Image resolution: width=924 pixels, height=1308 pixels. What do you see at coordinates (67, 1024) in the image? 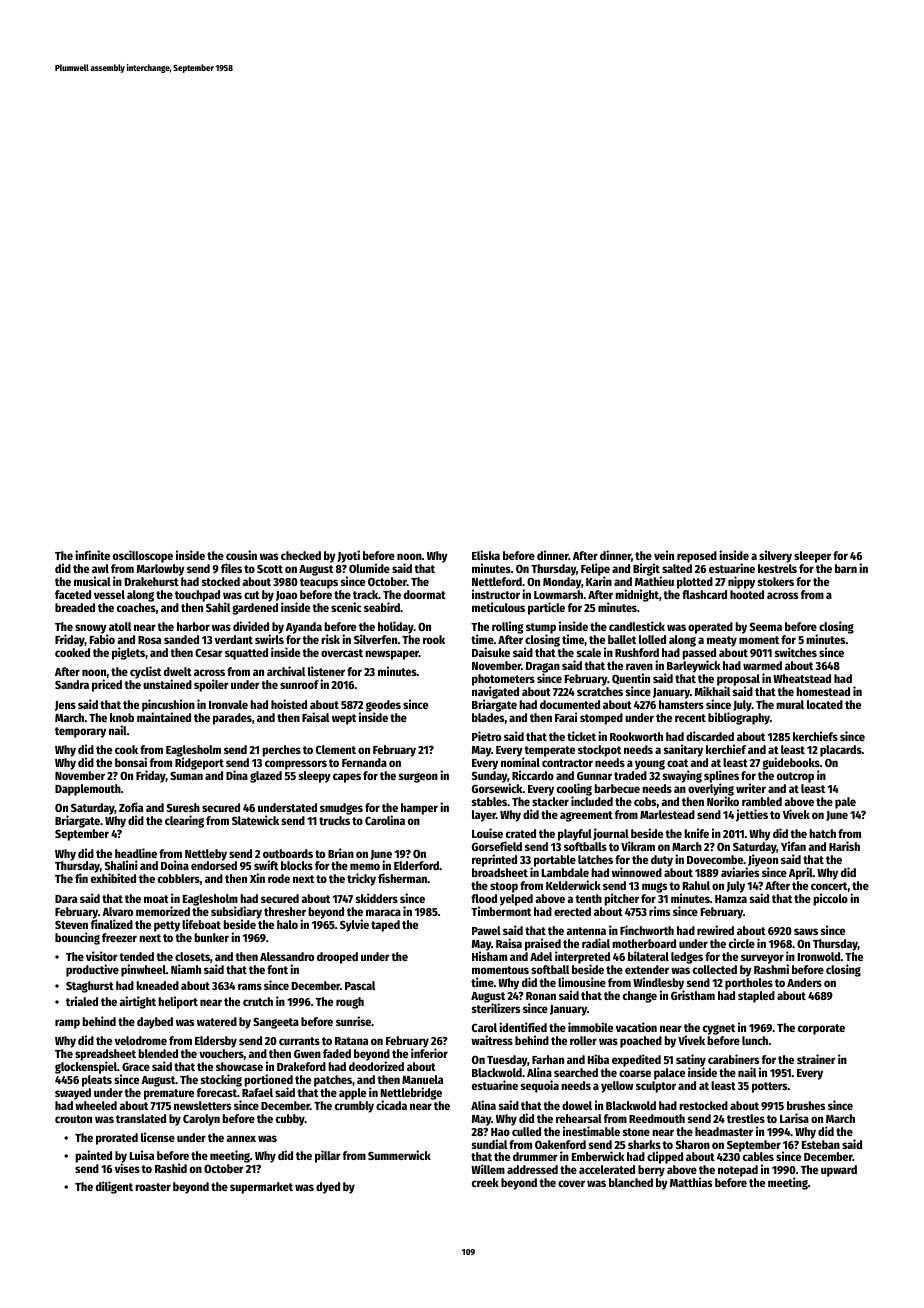
I see `ramp` at bounding box center [67, 1024].
